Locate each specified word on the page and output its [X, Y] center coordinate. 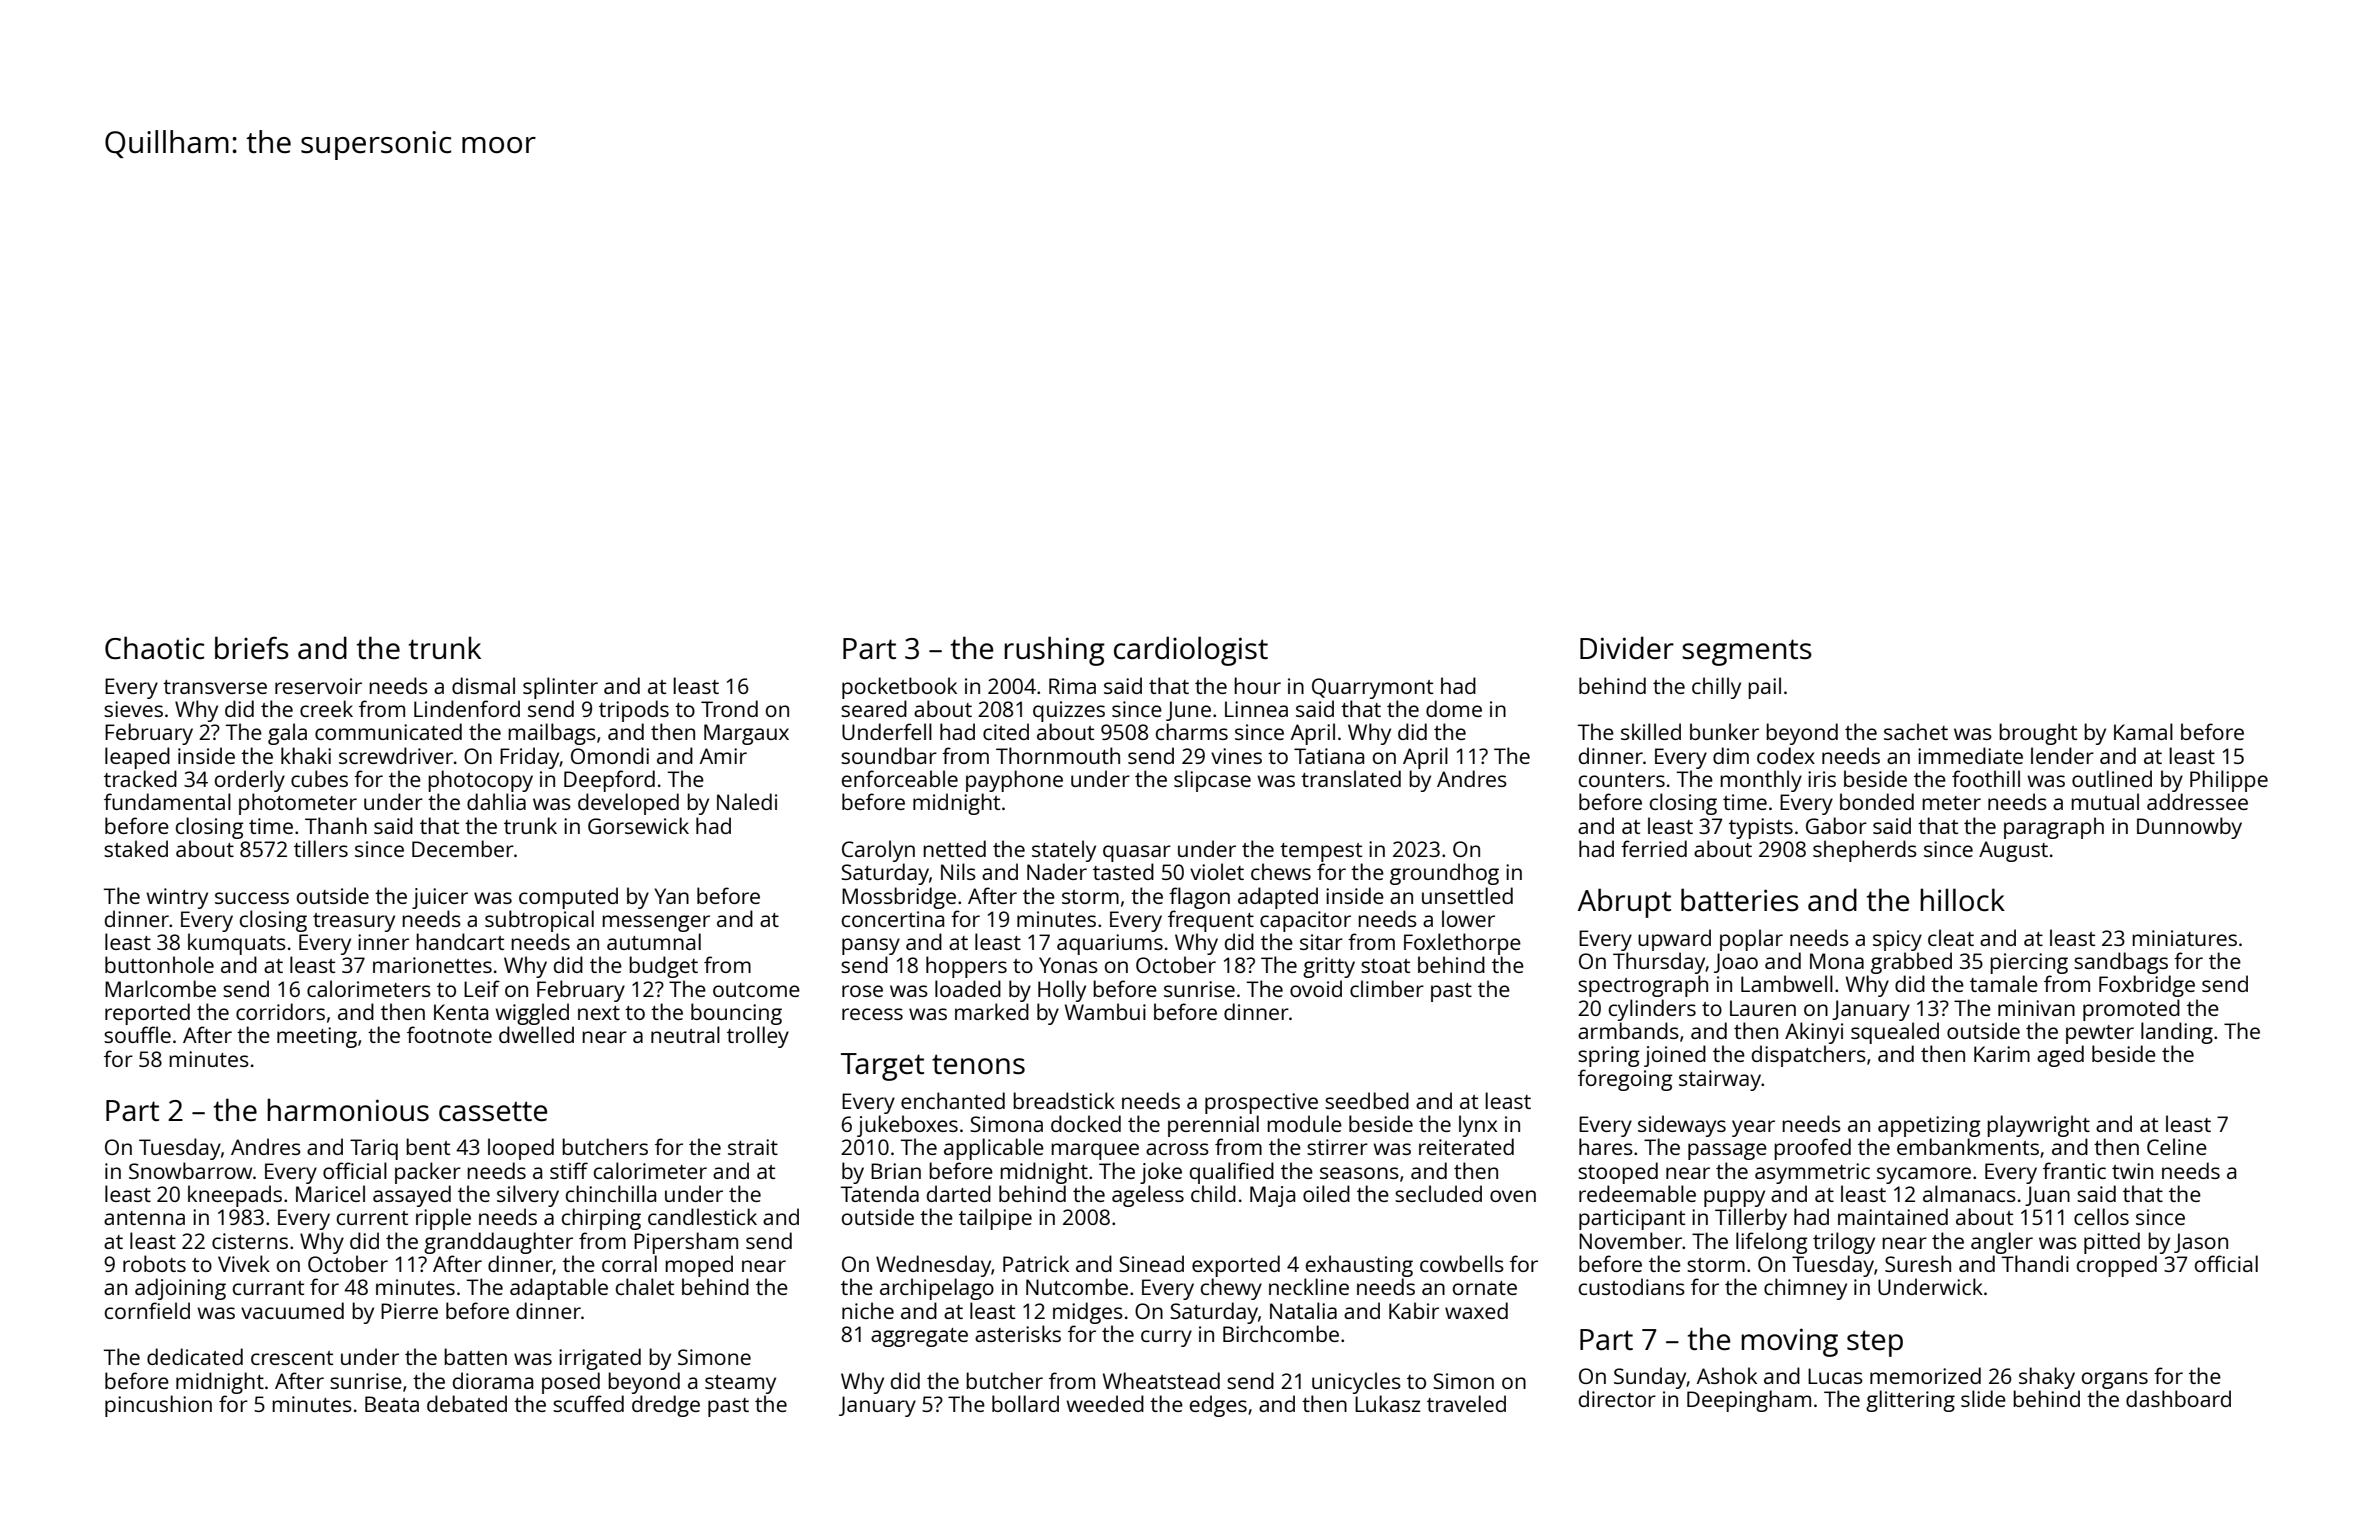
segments [1747, 652]
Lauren [1763, 1008]
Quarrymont [1372, 688]
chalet [645, 1286]
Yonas [1068, 965]
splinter [560, 688]
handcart [460, 941]
